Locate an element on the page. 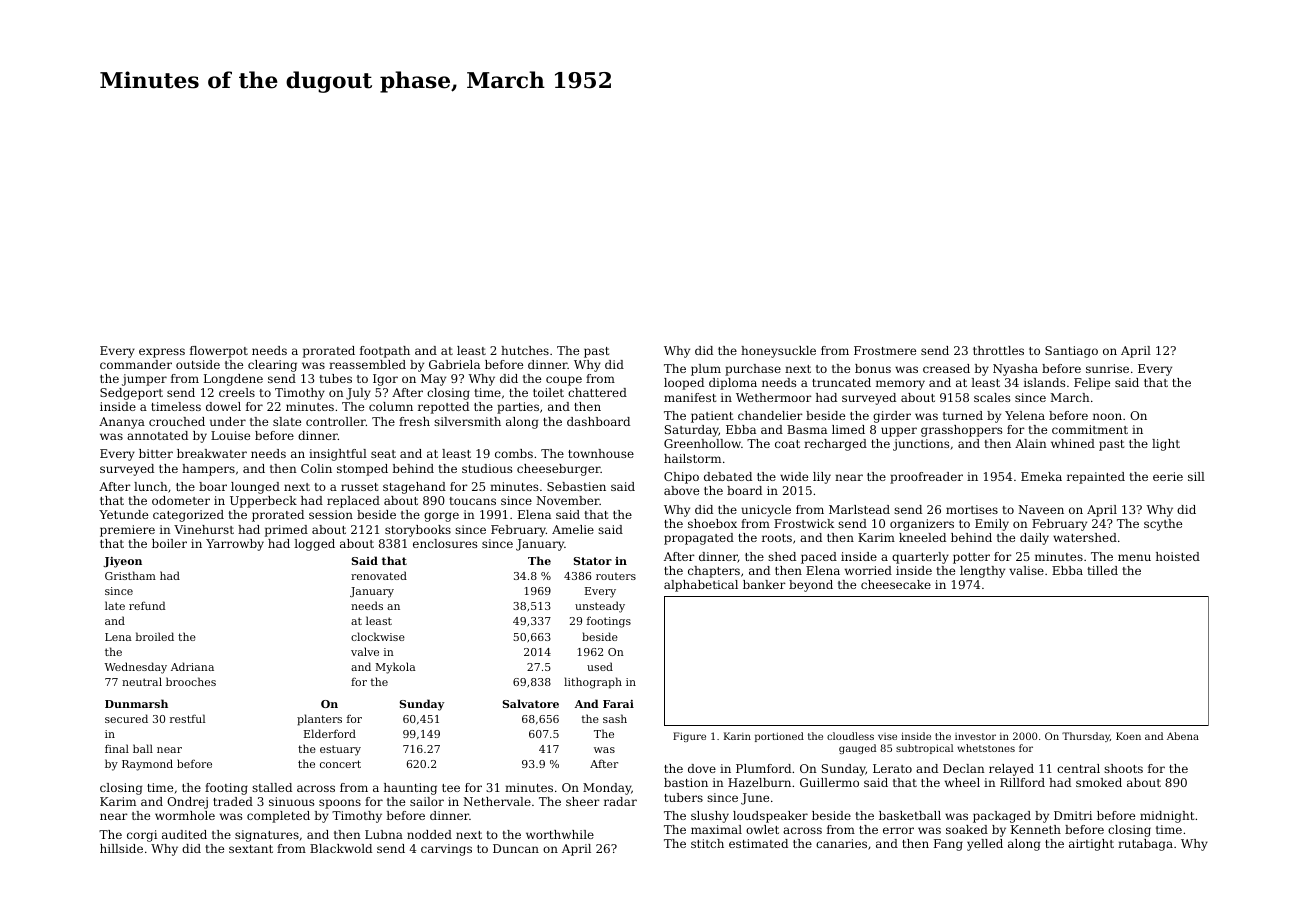 This document has width=1308, height=924. outside is located at coordinates (198, 364).
